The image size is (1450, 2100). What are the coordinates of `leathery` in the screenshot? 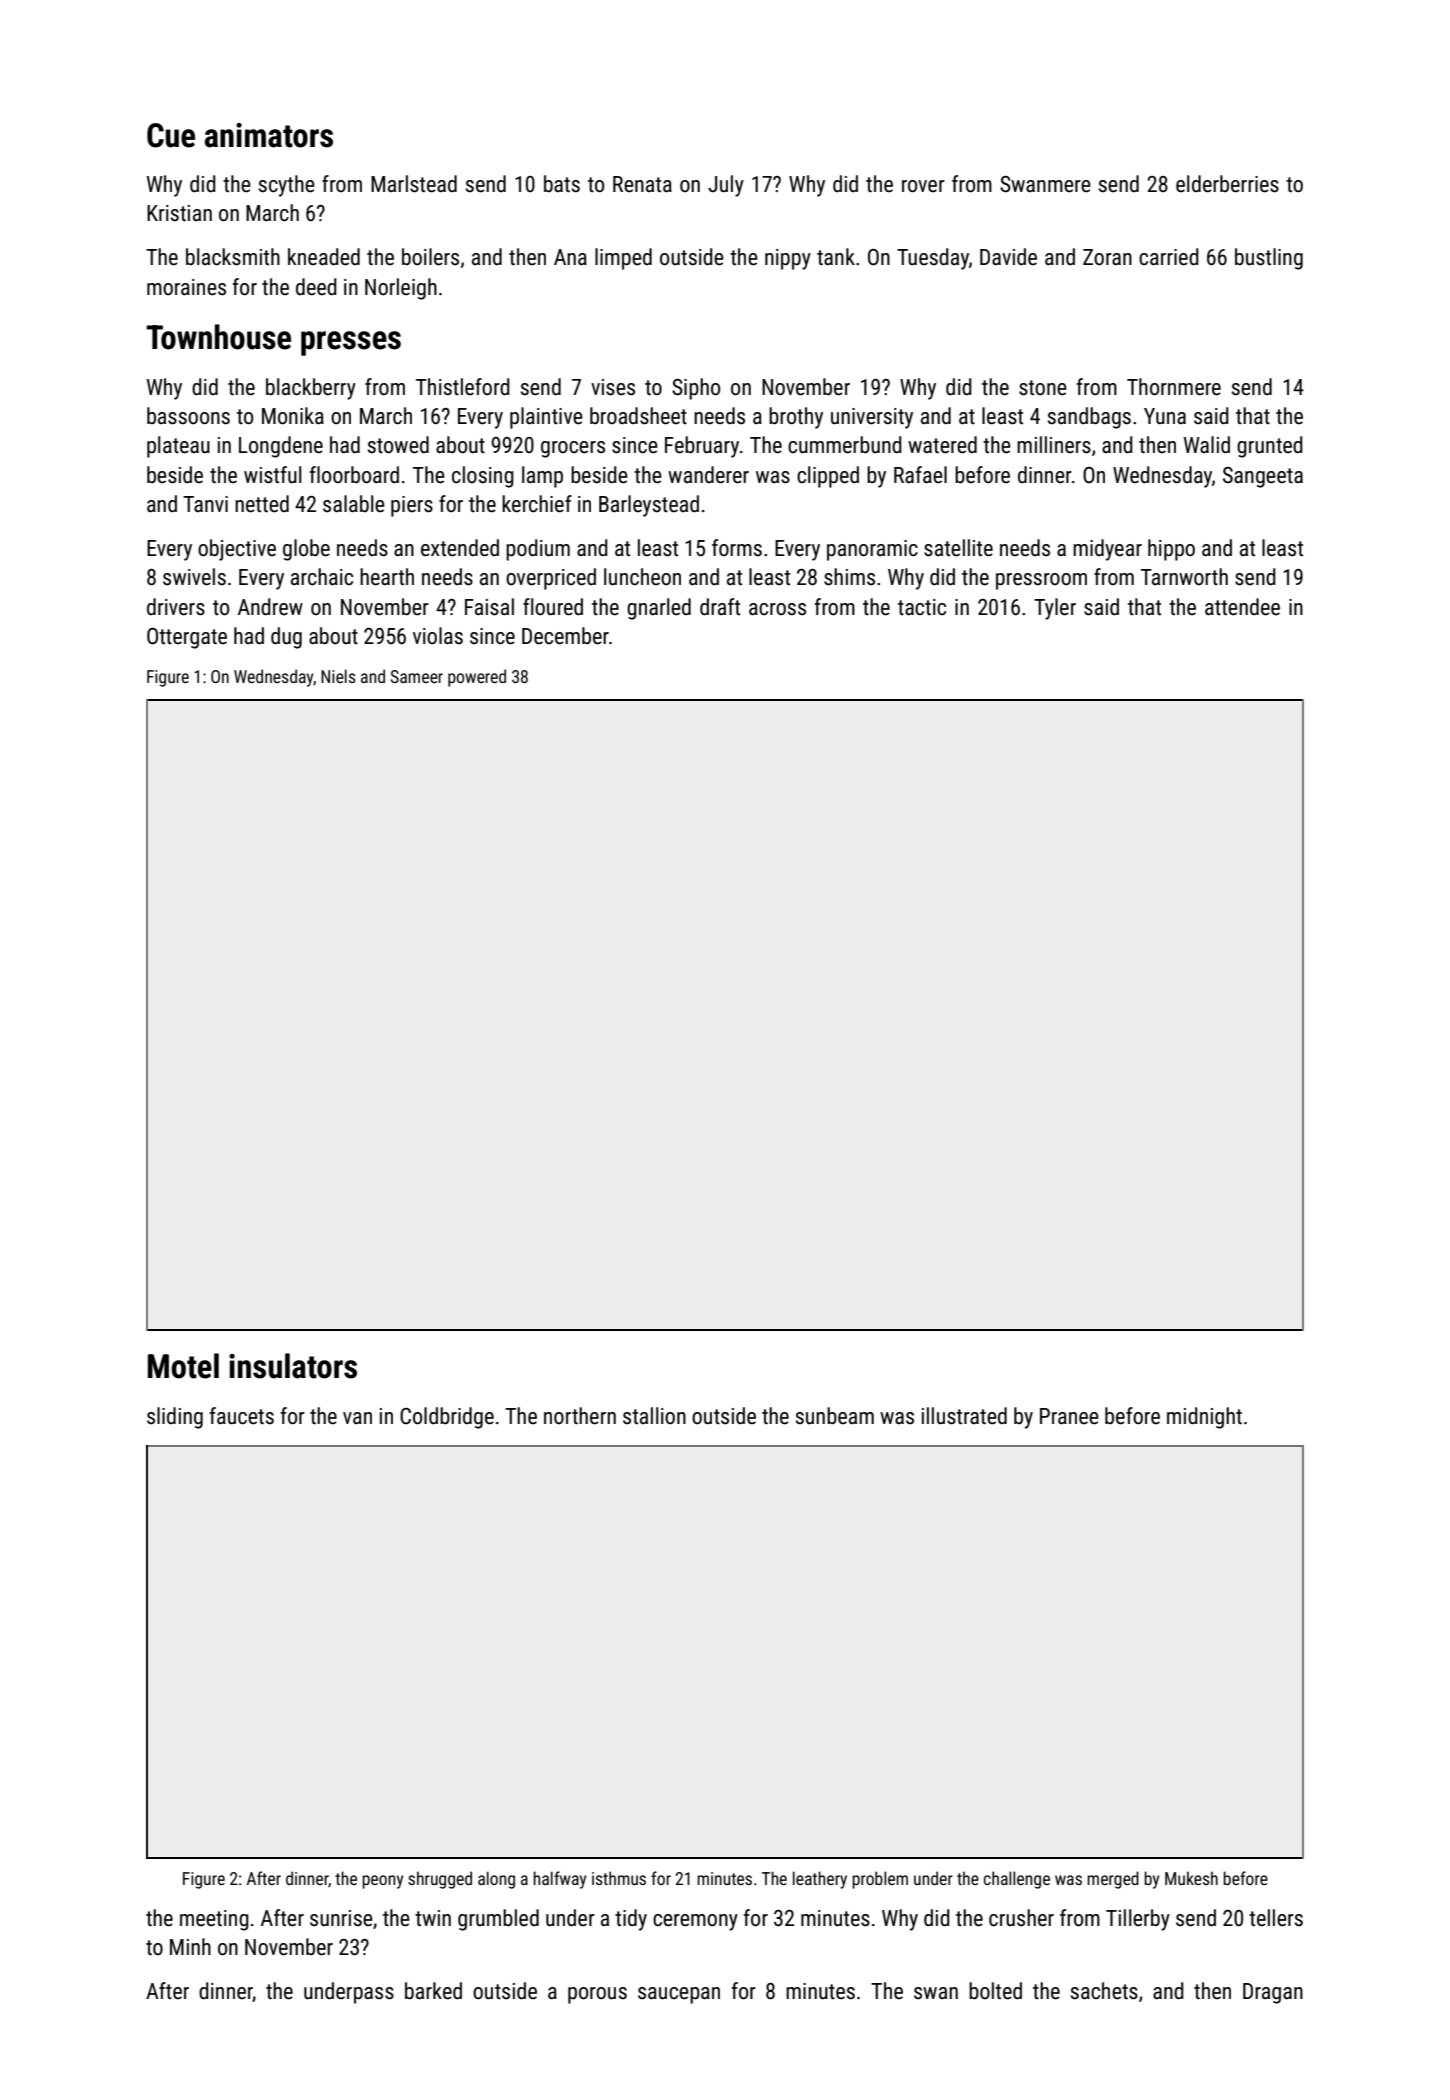 It's located at (820, 1880).
